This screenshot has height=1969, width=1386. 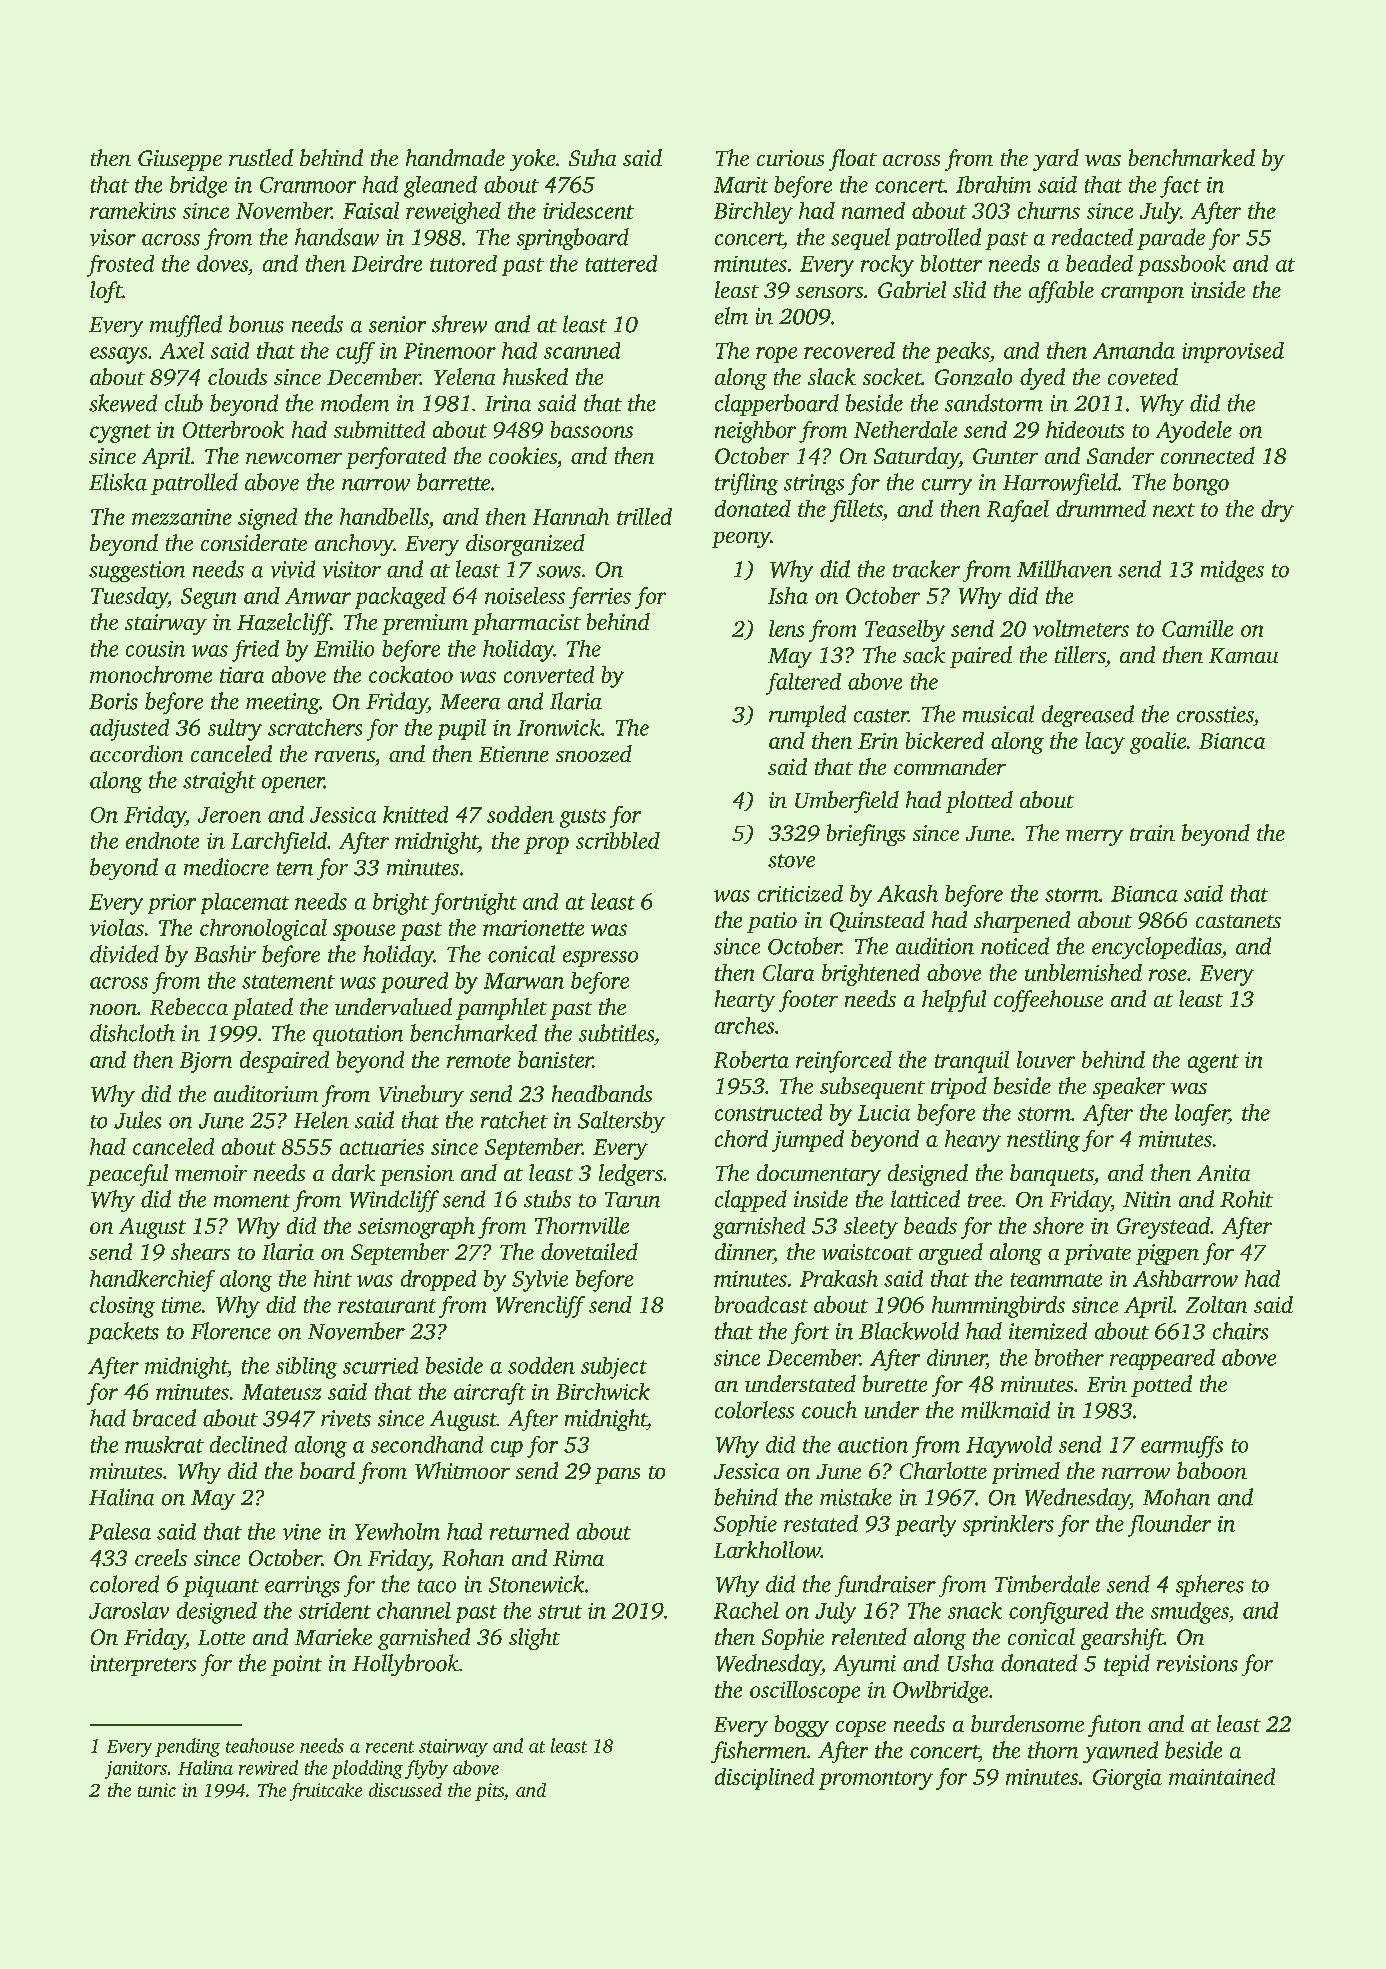 What do you see at coordinates (358, 1035) in the screenshot?
I see `quotation` at bounding box center [358, 1035].
